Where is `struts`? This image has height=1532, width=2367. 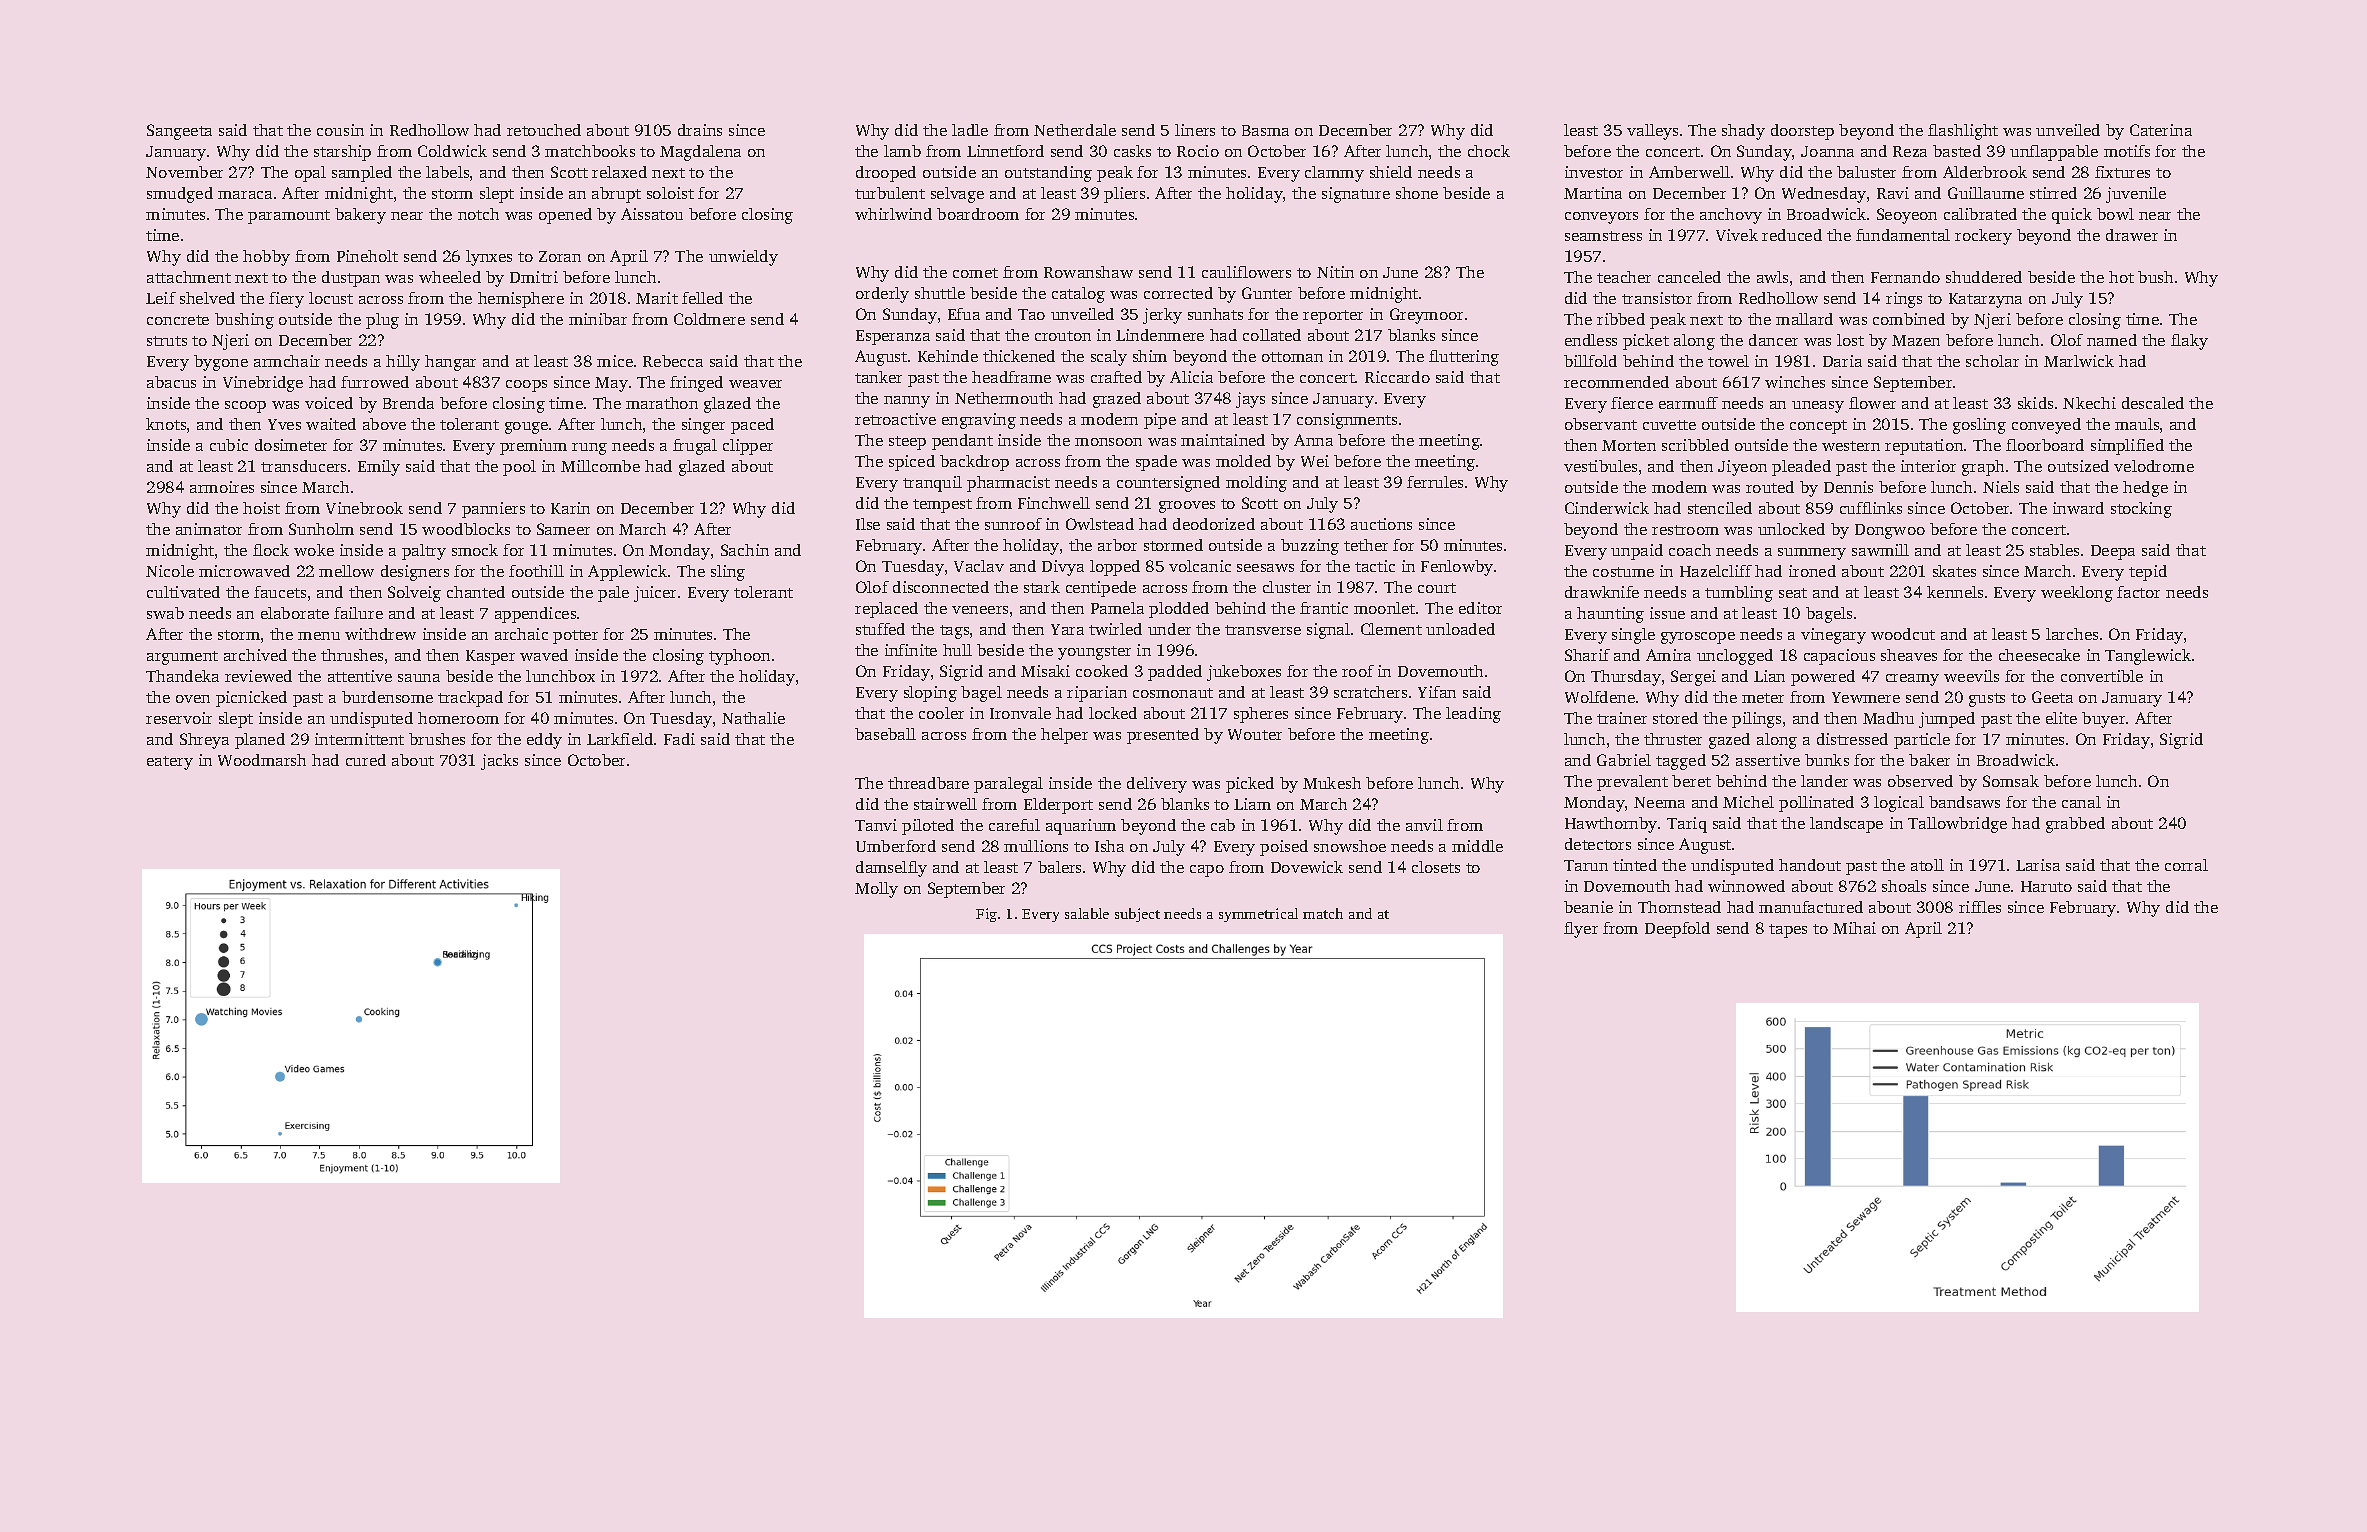
struts is located at coordinates (167, 341).
